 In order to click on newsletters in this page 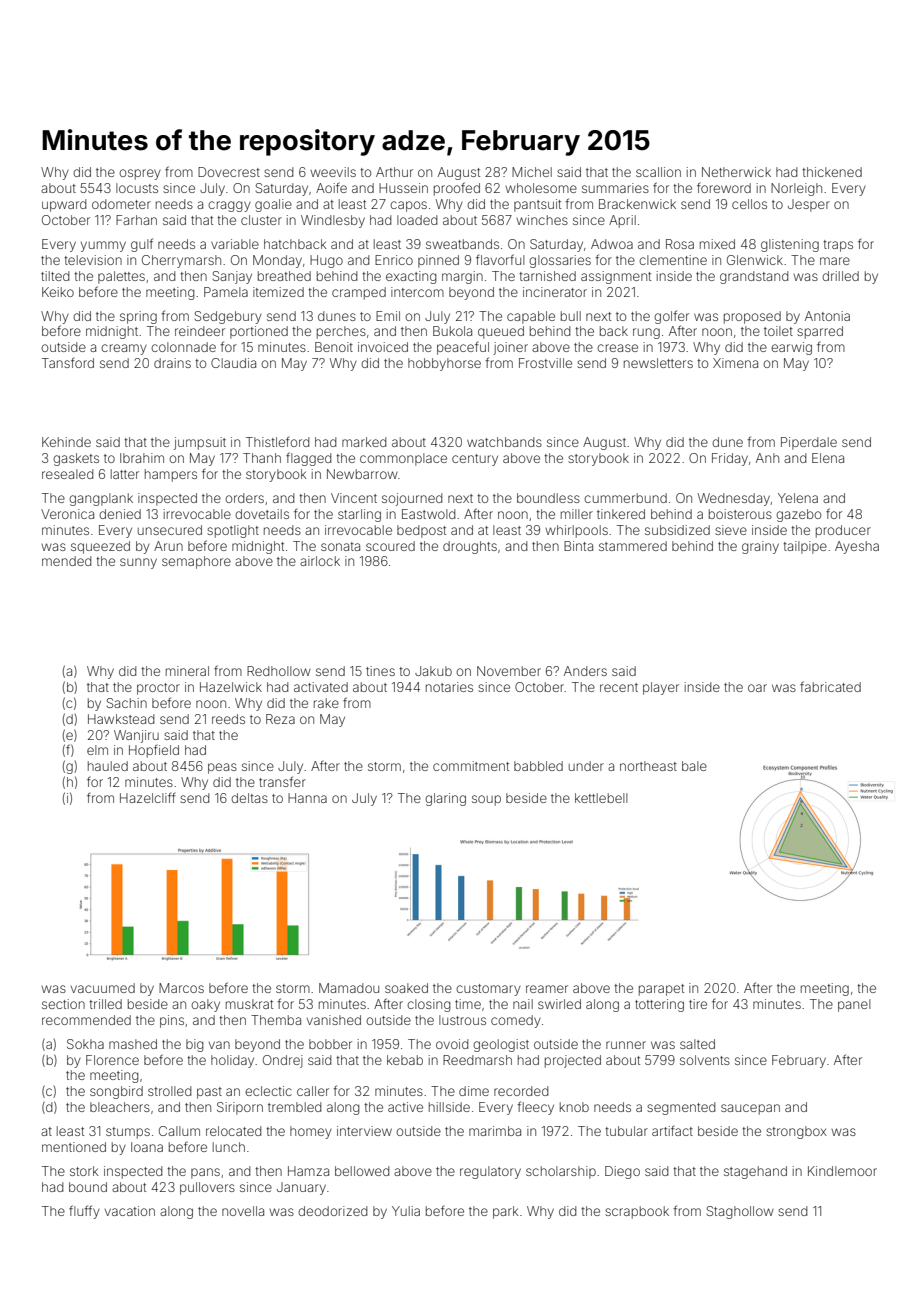, I will do `click(658, 363)`.
